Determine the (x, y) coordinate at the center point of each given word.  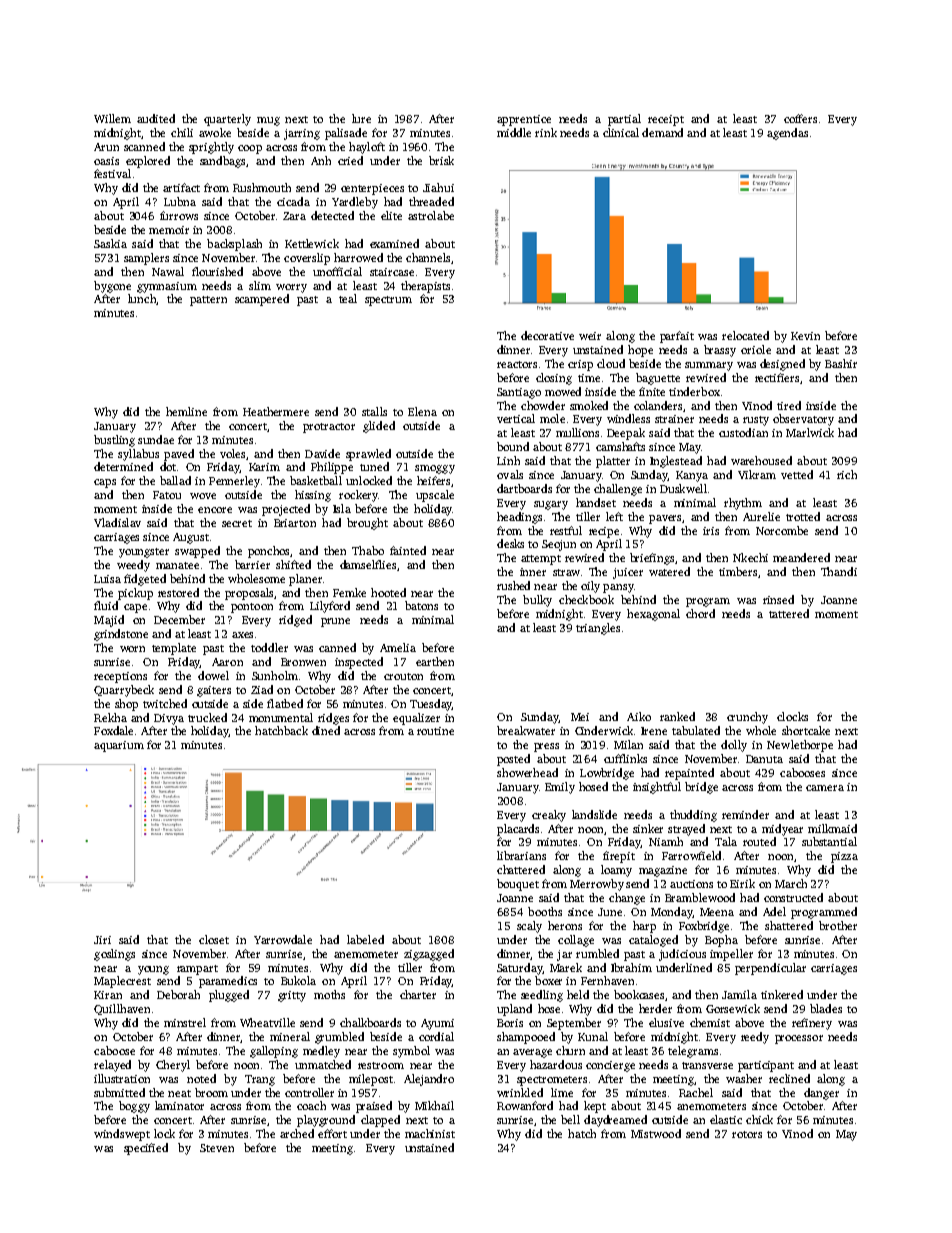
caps (105, 483)
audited (156, 118)
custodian (743, 432)
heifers (433, 480)
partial (624, 120)
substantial (829, 841)
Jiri (102, 940)
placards (518, 830)
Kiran (108, 995)
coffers (800, 118)
